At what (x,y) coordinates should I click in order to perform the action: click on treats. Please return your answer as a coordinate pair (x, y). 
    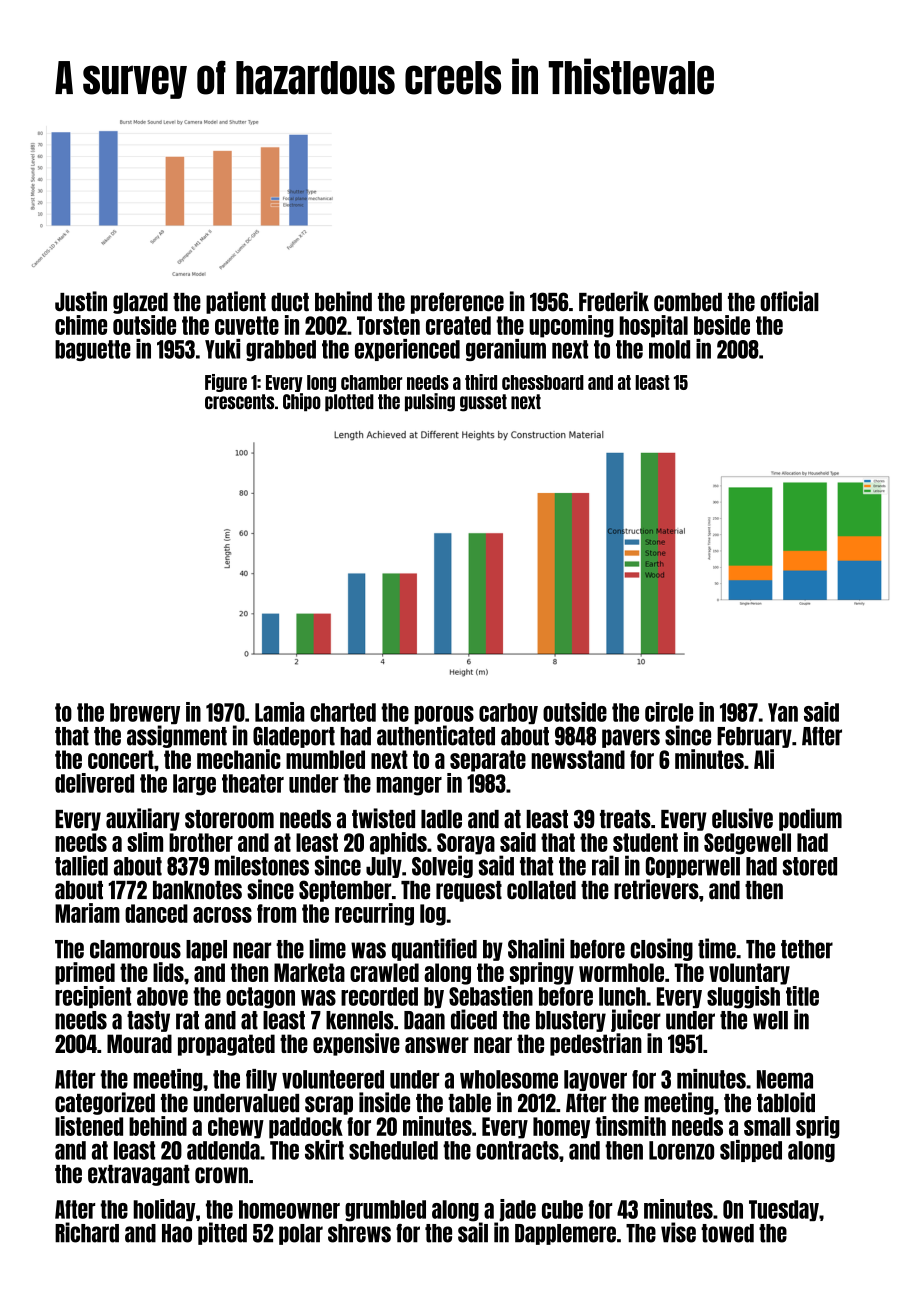
    Looking at the image, I should click on (625, 819).
